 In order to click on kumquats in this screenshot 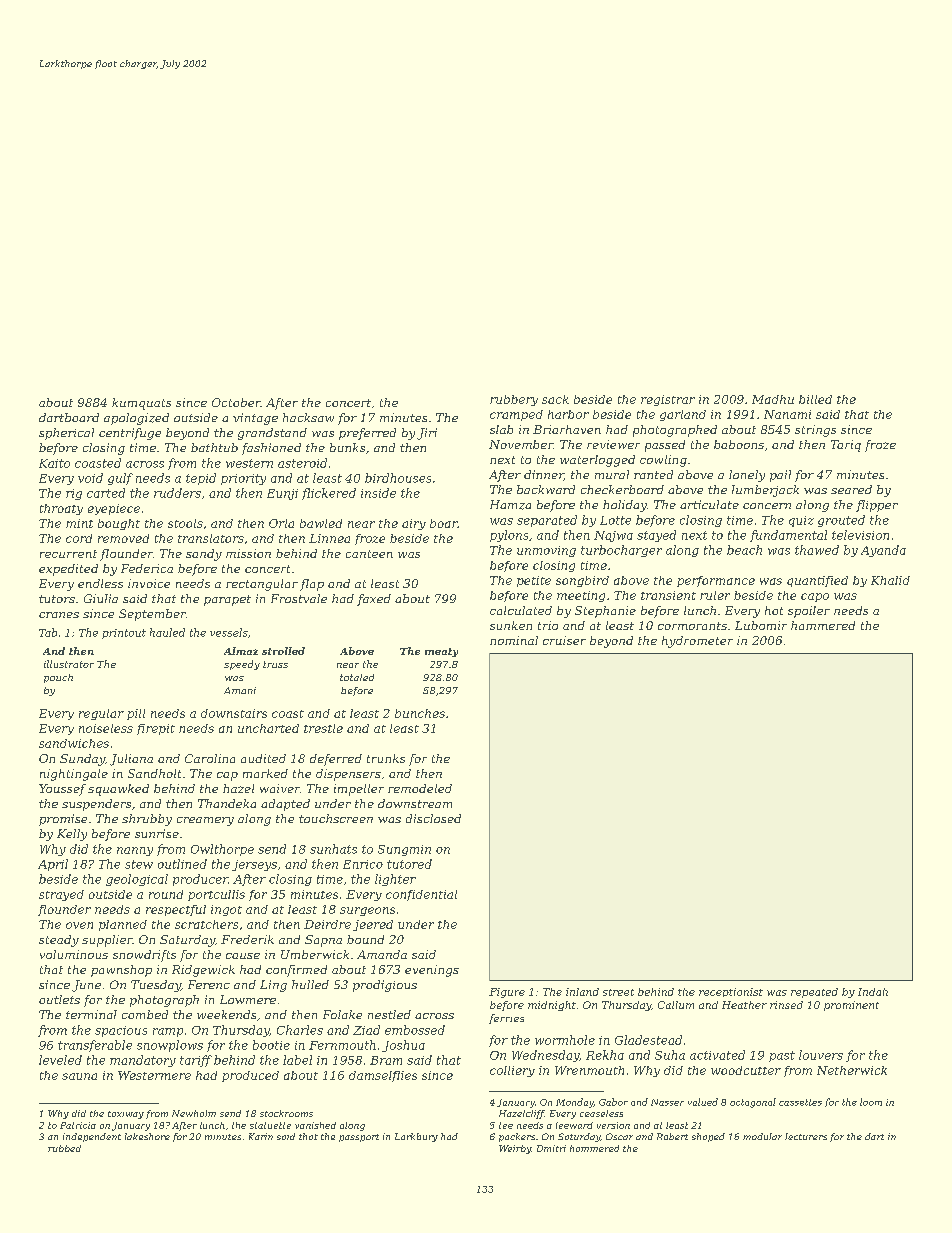, I will do `click(141, 404)`.
